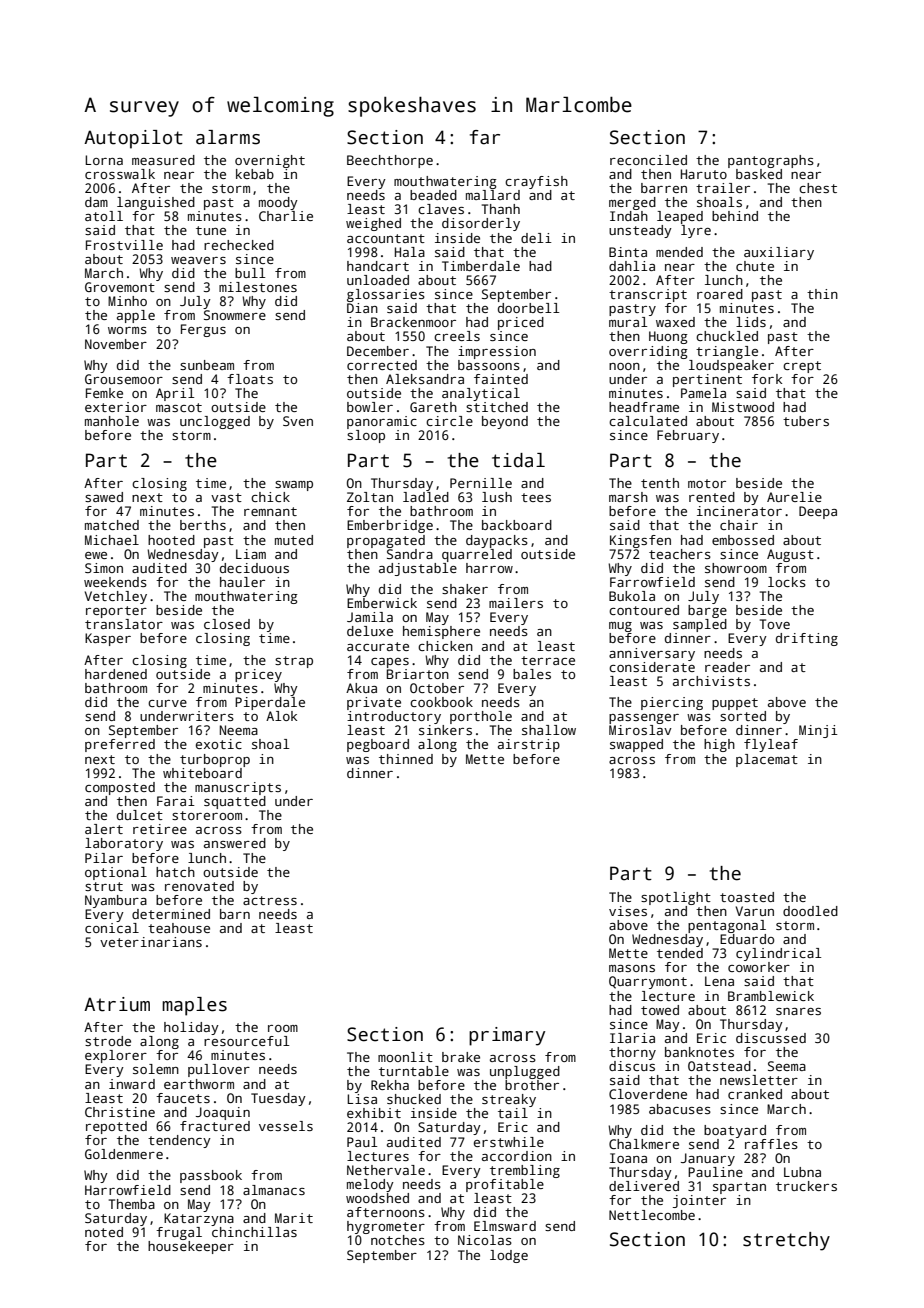 The height and width of the screenshot is (1308, 924). I want to click on lodge, so click(509, 1256).
